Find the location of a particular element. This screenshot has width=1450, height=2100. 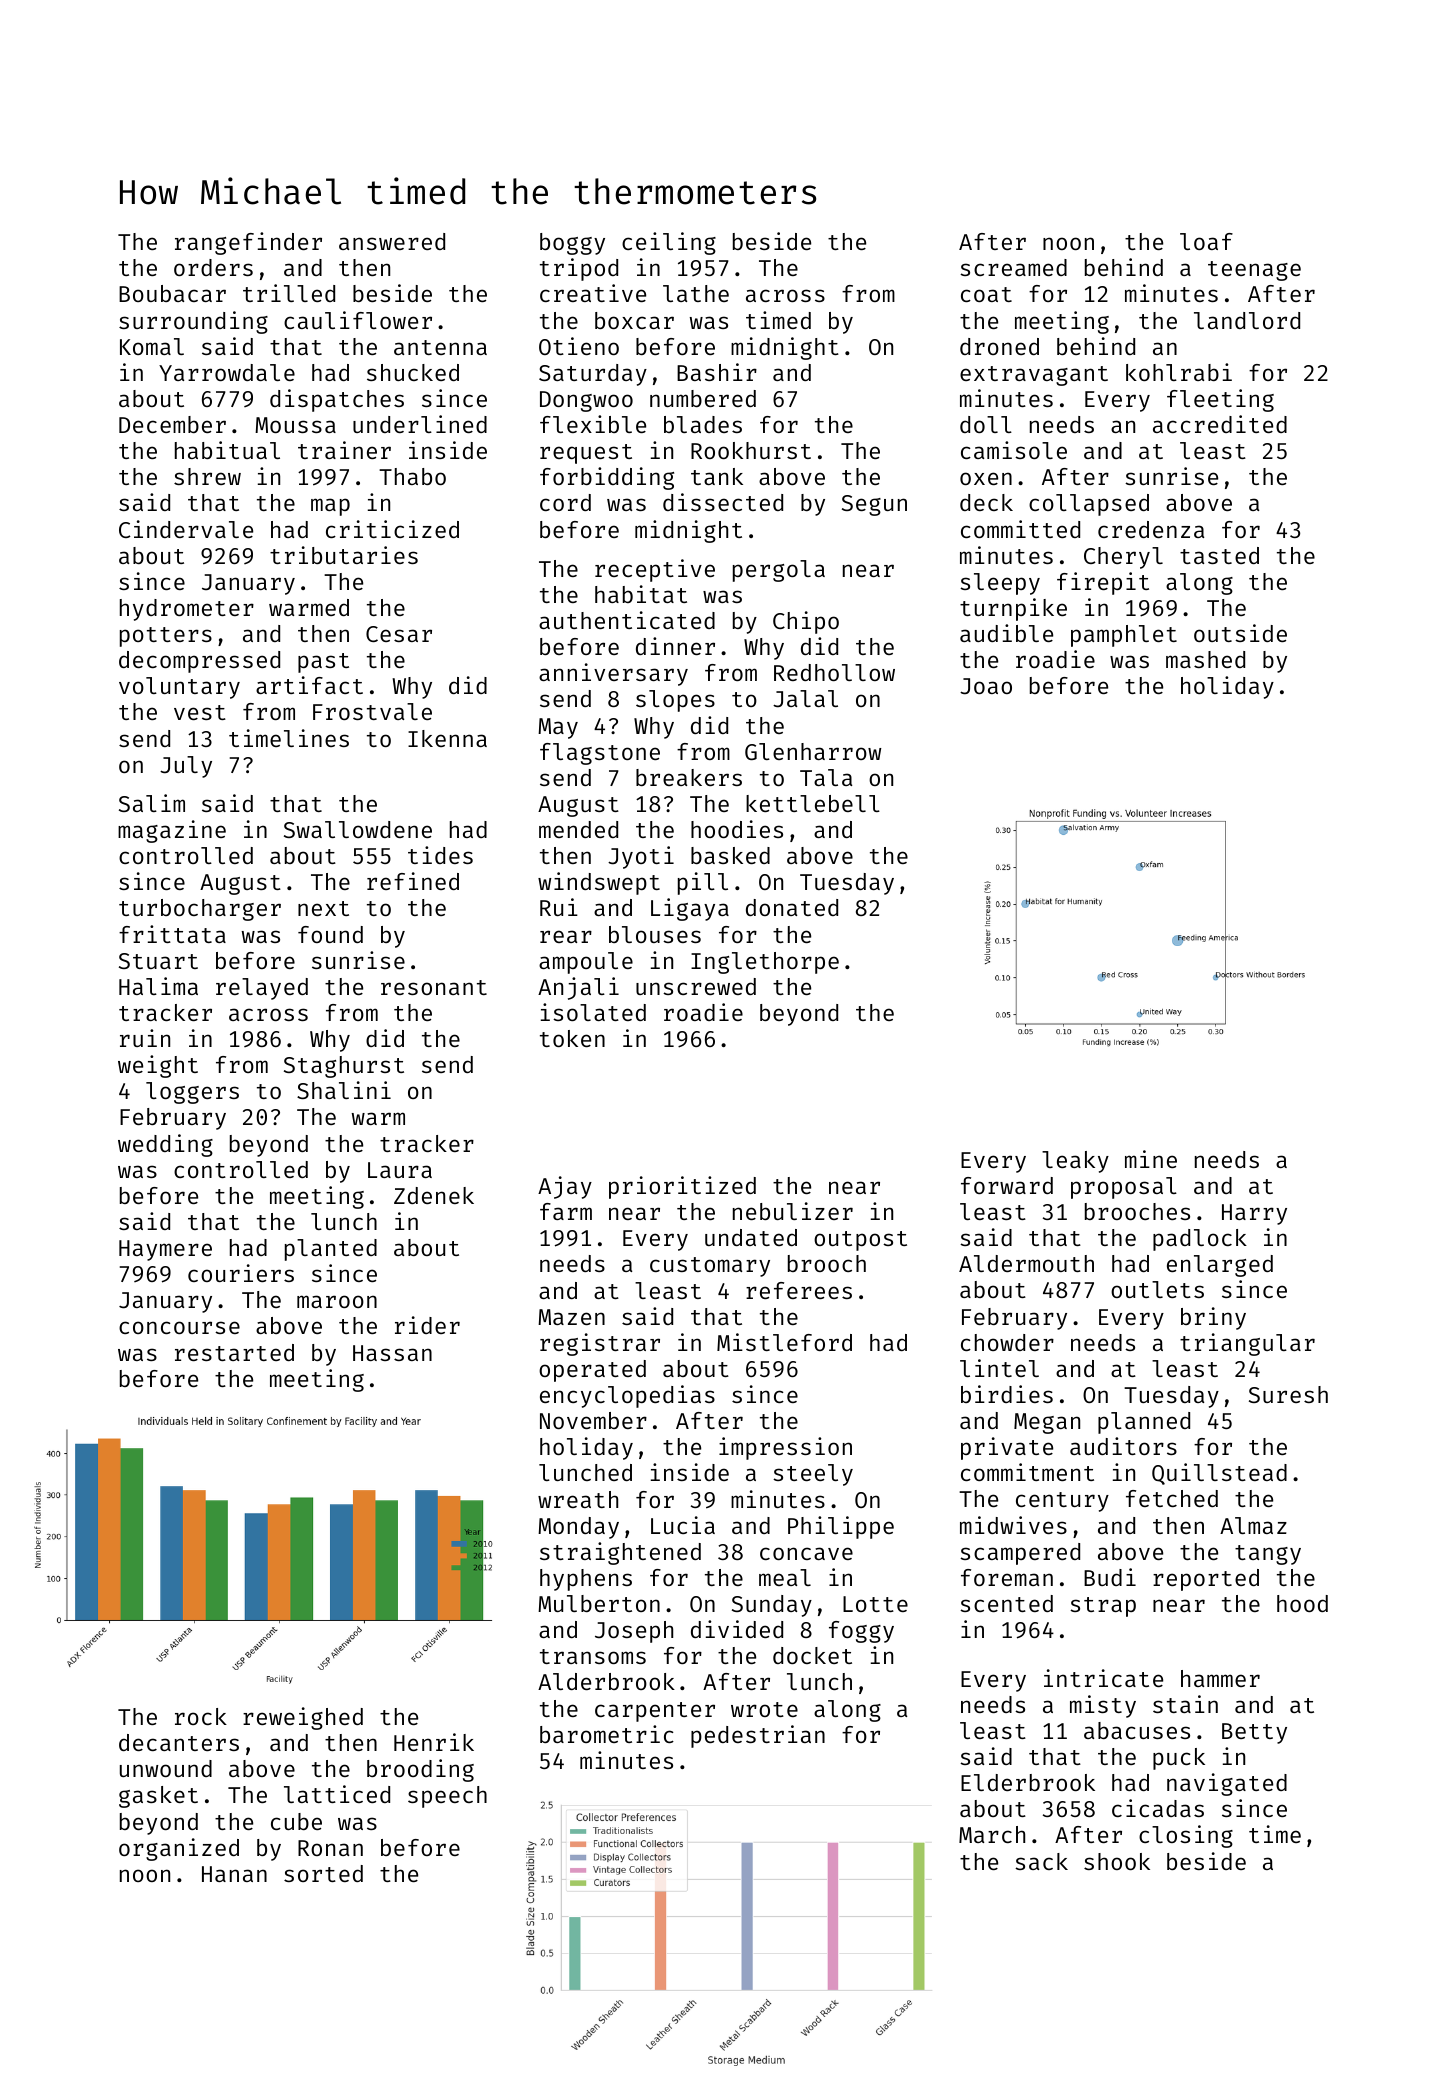

Zdenek is located at coordinates (434, 1195).
